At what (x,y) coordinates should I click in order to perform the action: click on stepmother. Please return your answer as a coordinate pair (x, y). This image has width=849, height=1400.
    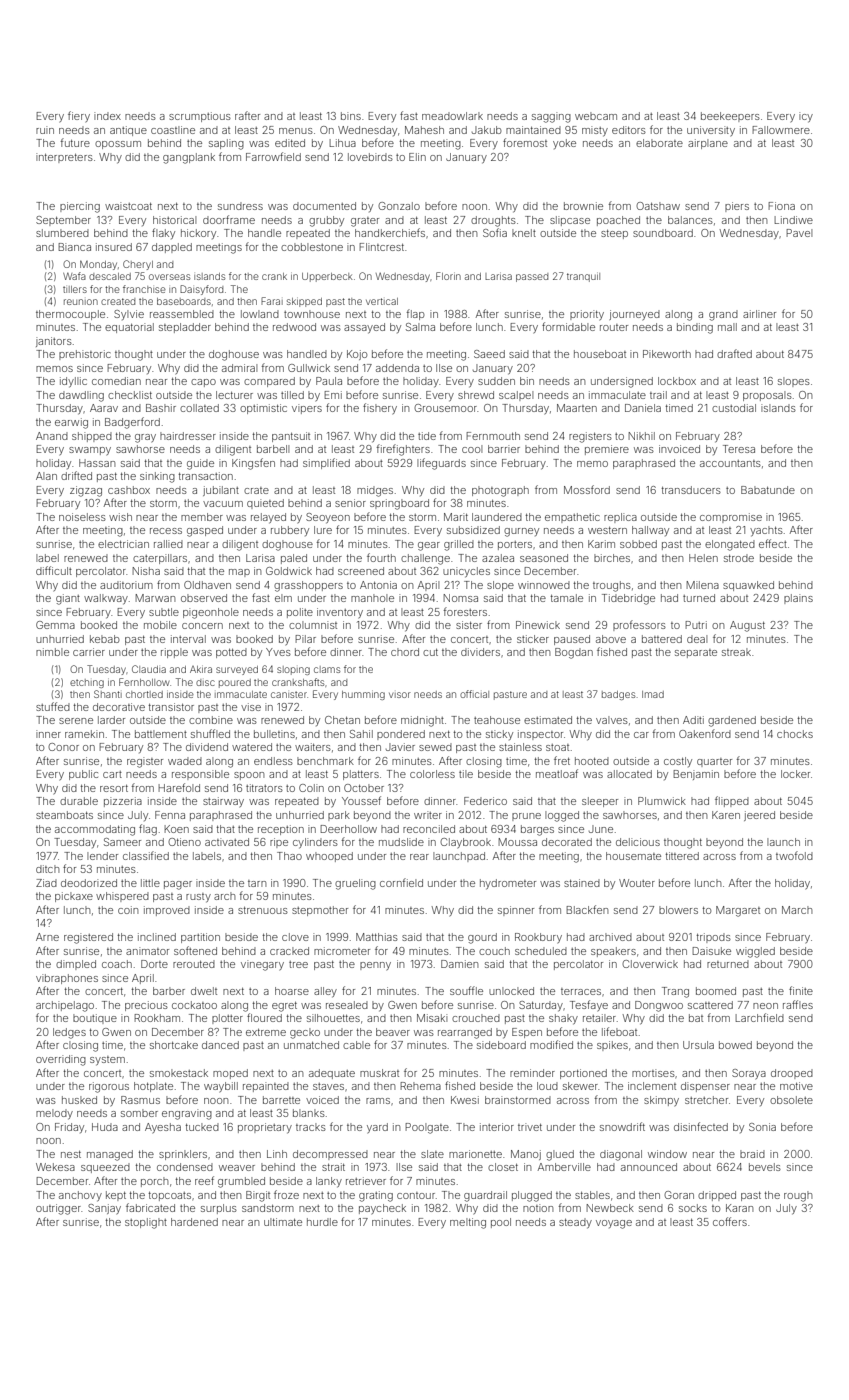
    Looking at the image, I should click on (320, 911).
